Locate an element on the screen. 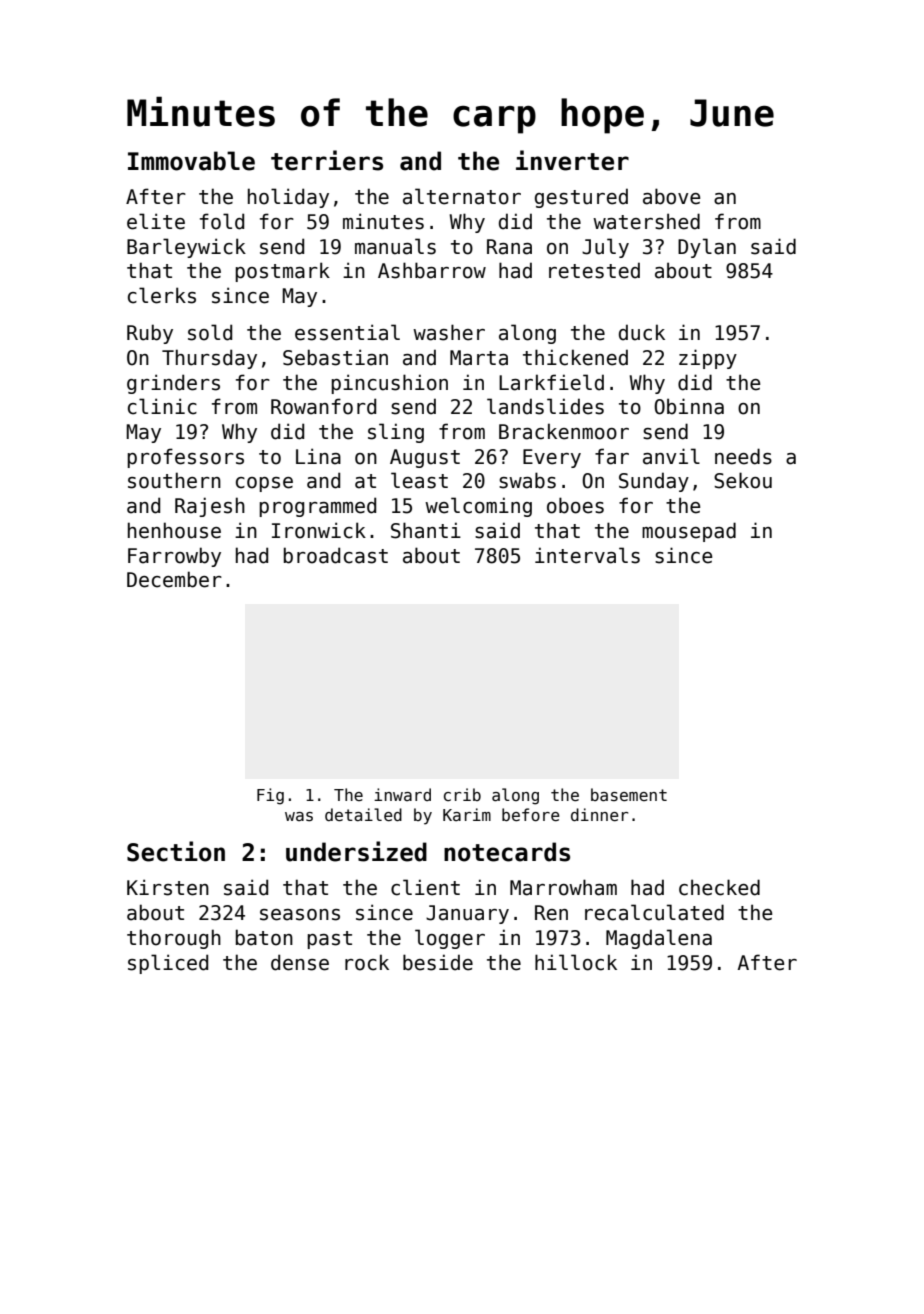  Immovable is located at coordinates (191, 161).
